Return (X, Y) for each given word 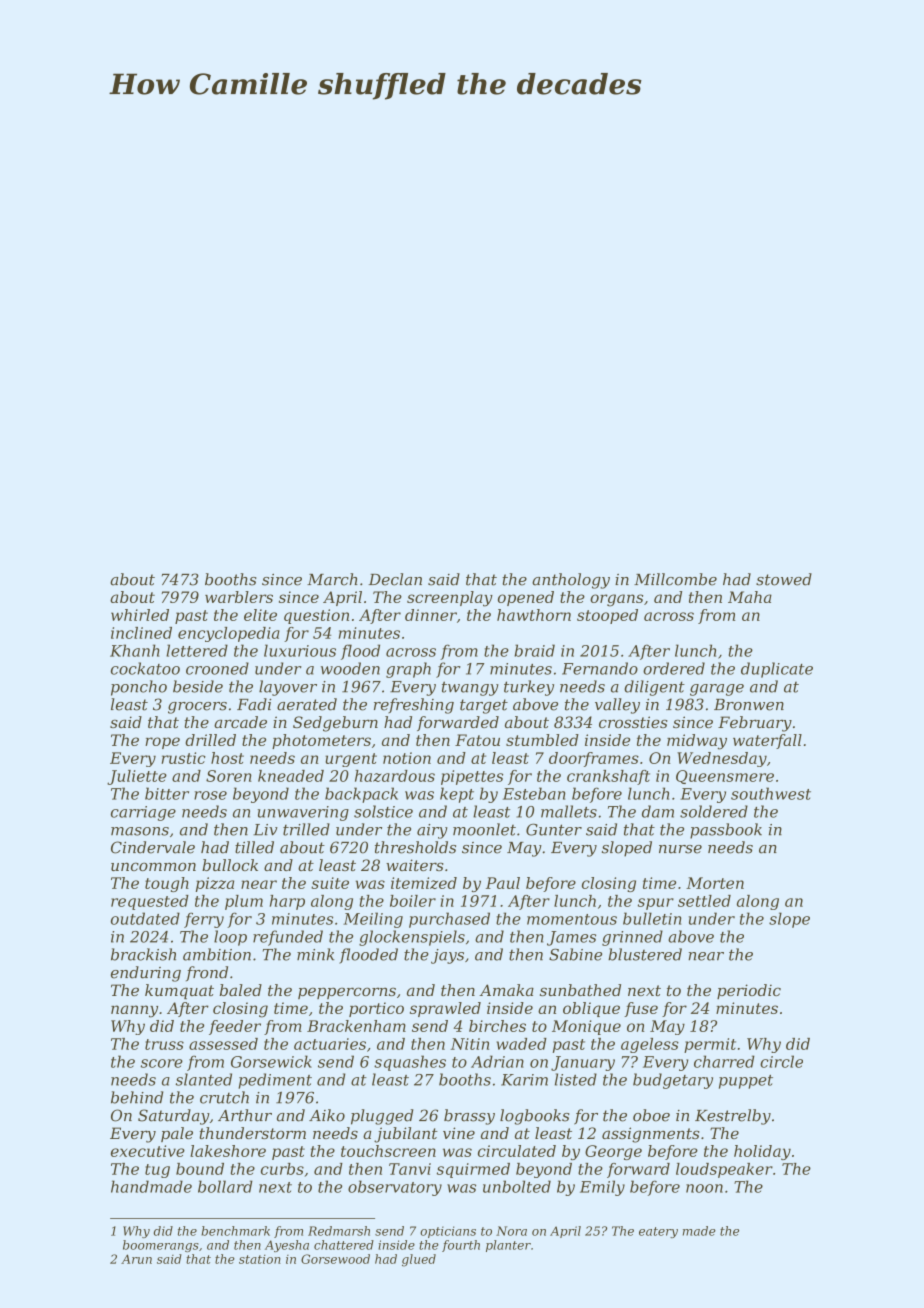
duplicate (777, 670)
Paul (503, 883)
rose (210, 795)
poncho (139, 688)
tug (157, 1171)
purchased (449, 920)
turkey (529, 688)
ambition (217, 954)
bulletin (652, 918)
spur (656, 904)
